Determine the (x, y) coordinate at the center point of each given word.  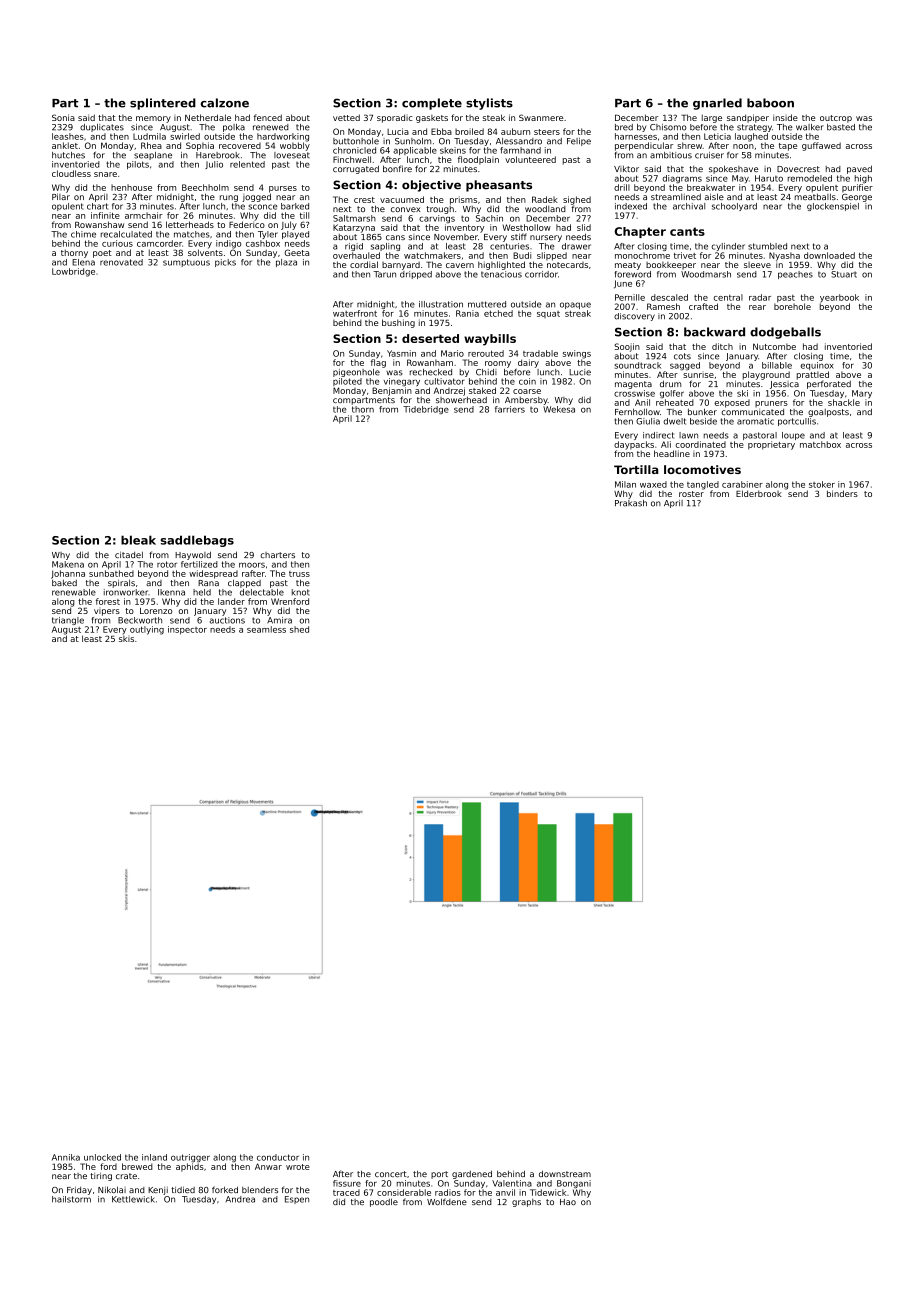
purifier (857, 188)
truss (299, 574)
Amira (279, 620)
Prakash (631, 503)
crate (126, 1176)
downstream (565, 1173)
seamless (266, 629)
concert (391, 1174)
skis (126, 639)
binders (842, 493)
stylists (489, 104)
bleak (138, 540)
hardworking (283, 137)
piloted (347, 382)
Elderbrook (759, 493)
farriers (510, 409)
